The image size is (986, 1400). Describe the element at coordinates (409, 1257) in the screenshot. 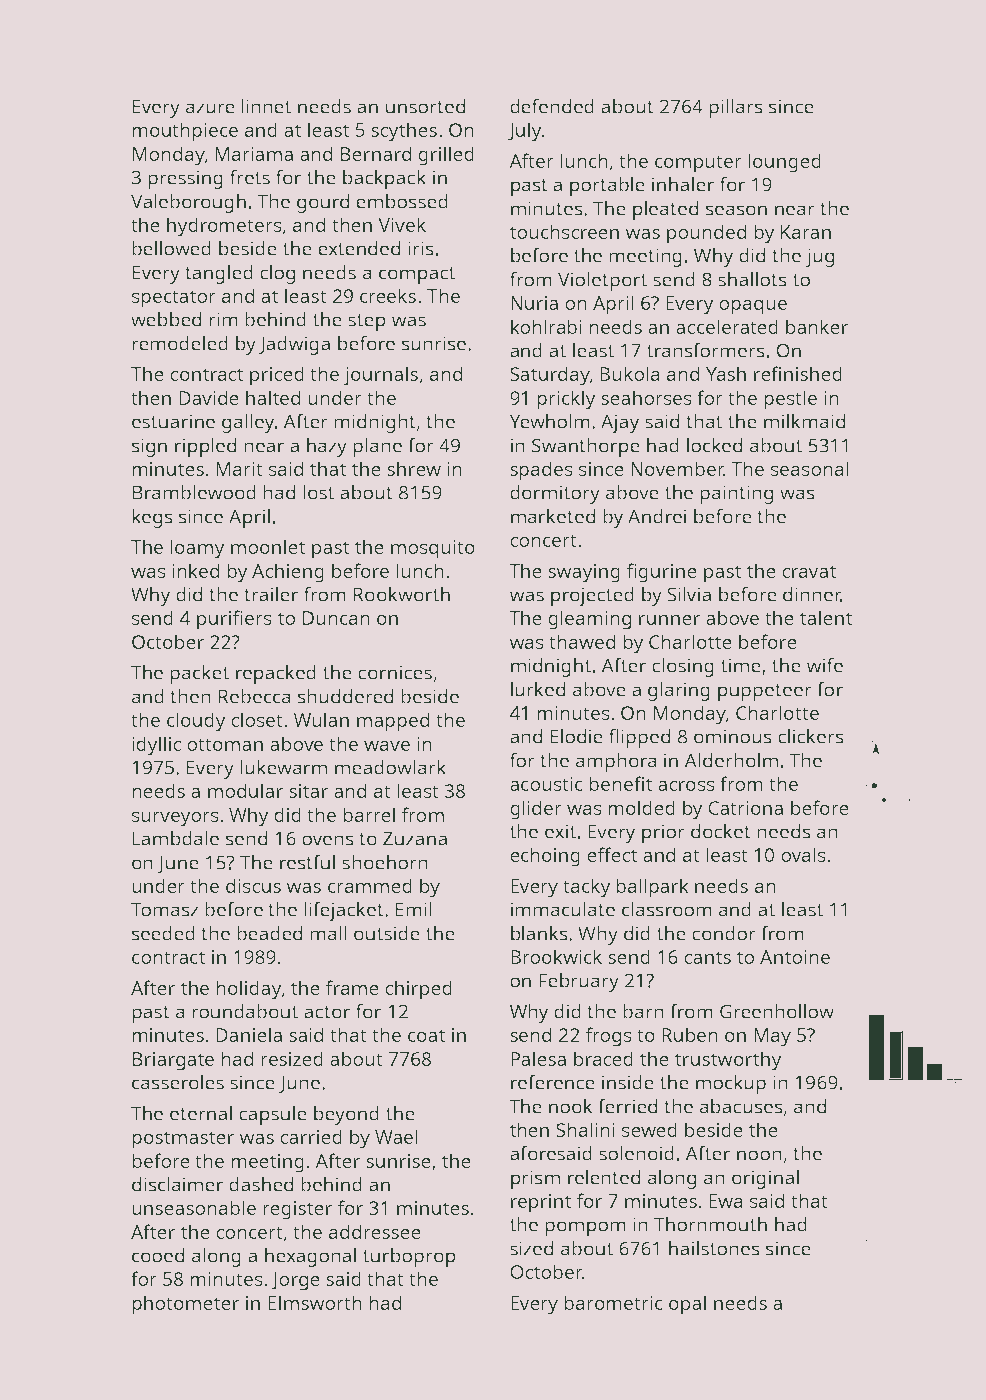

I see `turboprop` at that location.
